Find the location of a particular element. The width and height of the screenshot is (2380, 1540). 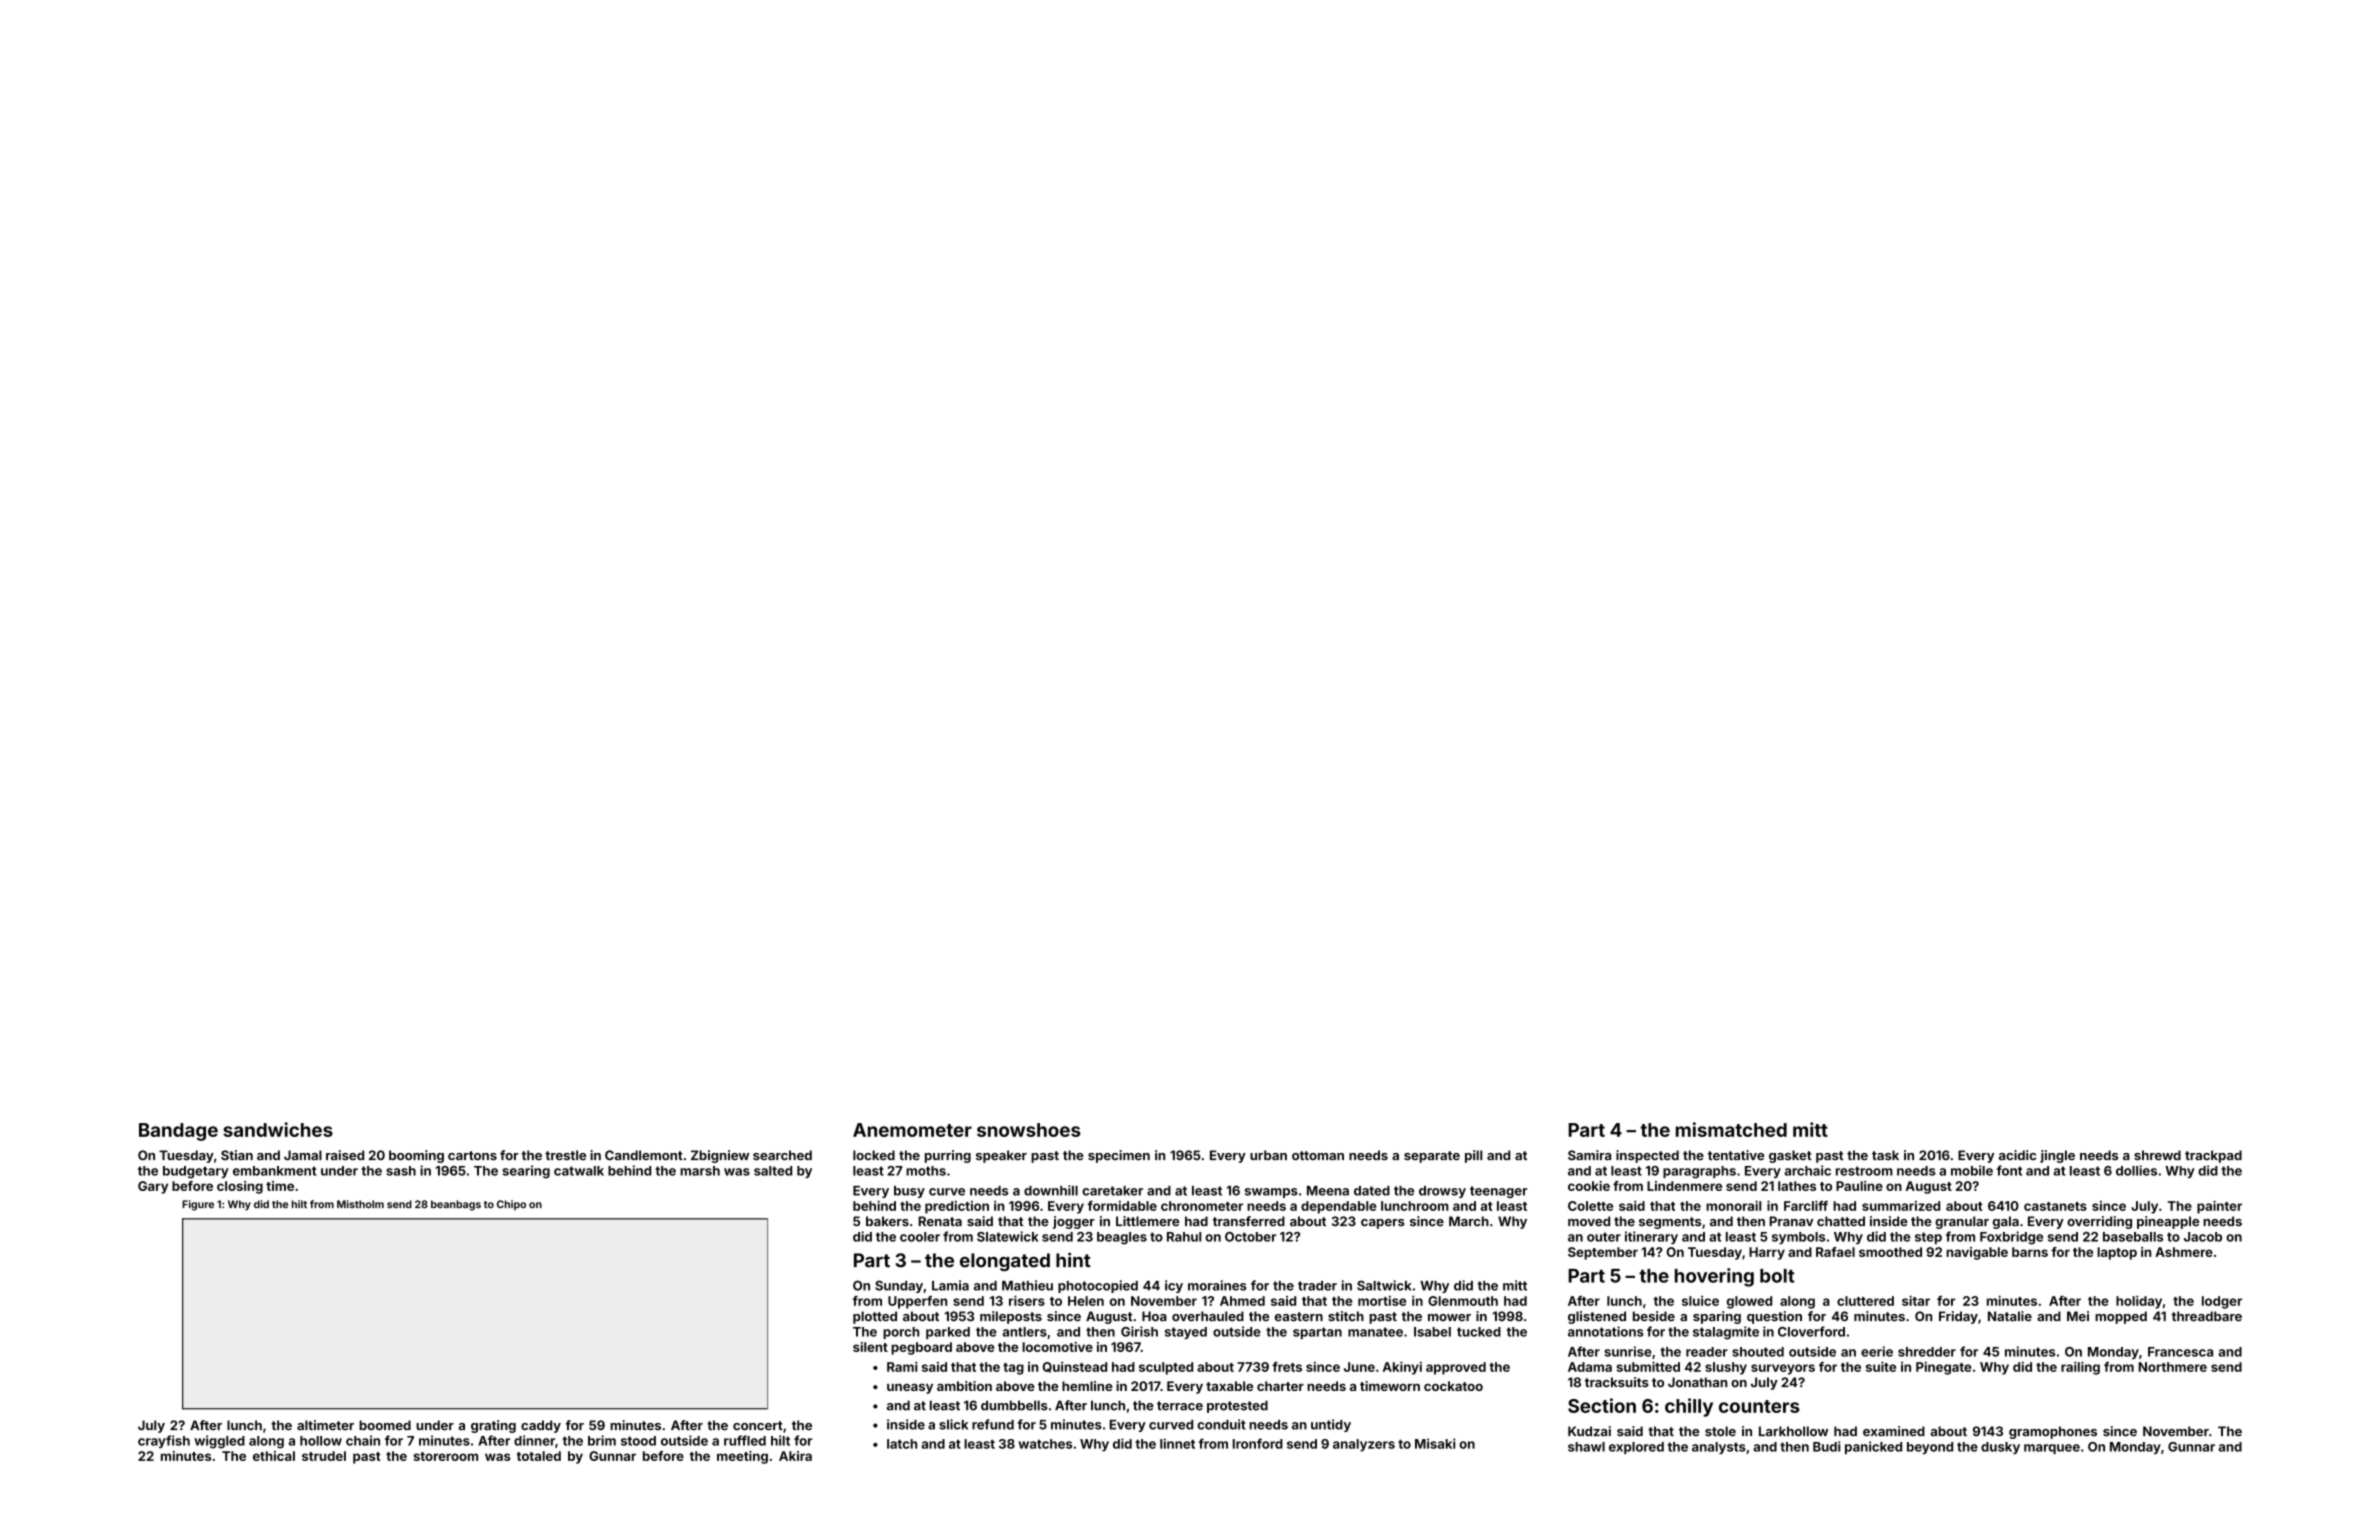

Bandage is located at coordinates (178, 1132).
